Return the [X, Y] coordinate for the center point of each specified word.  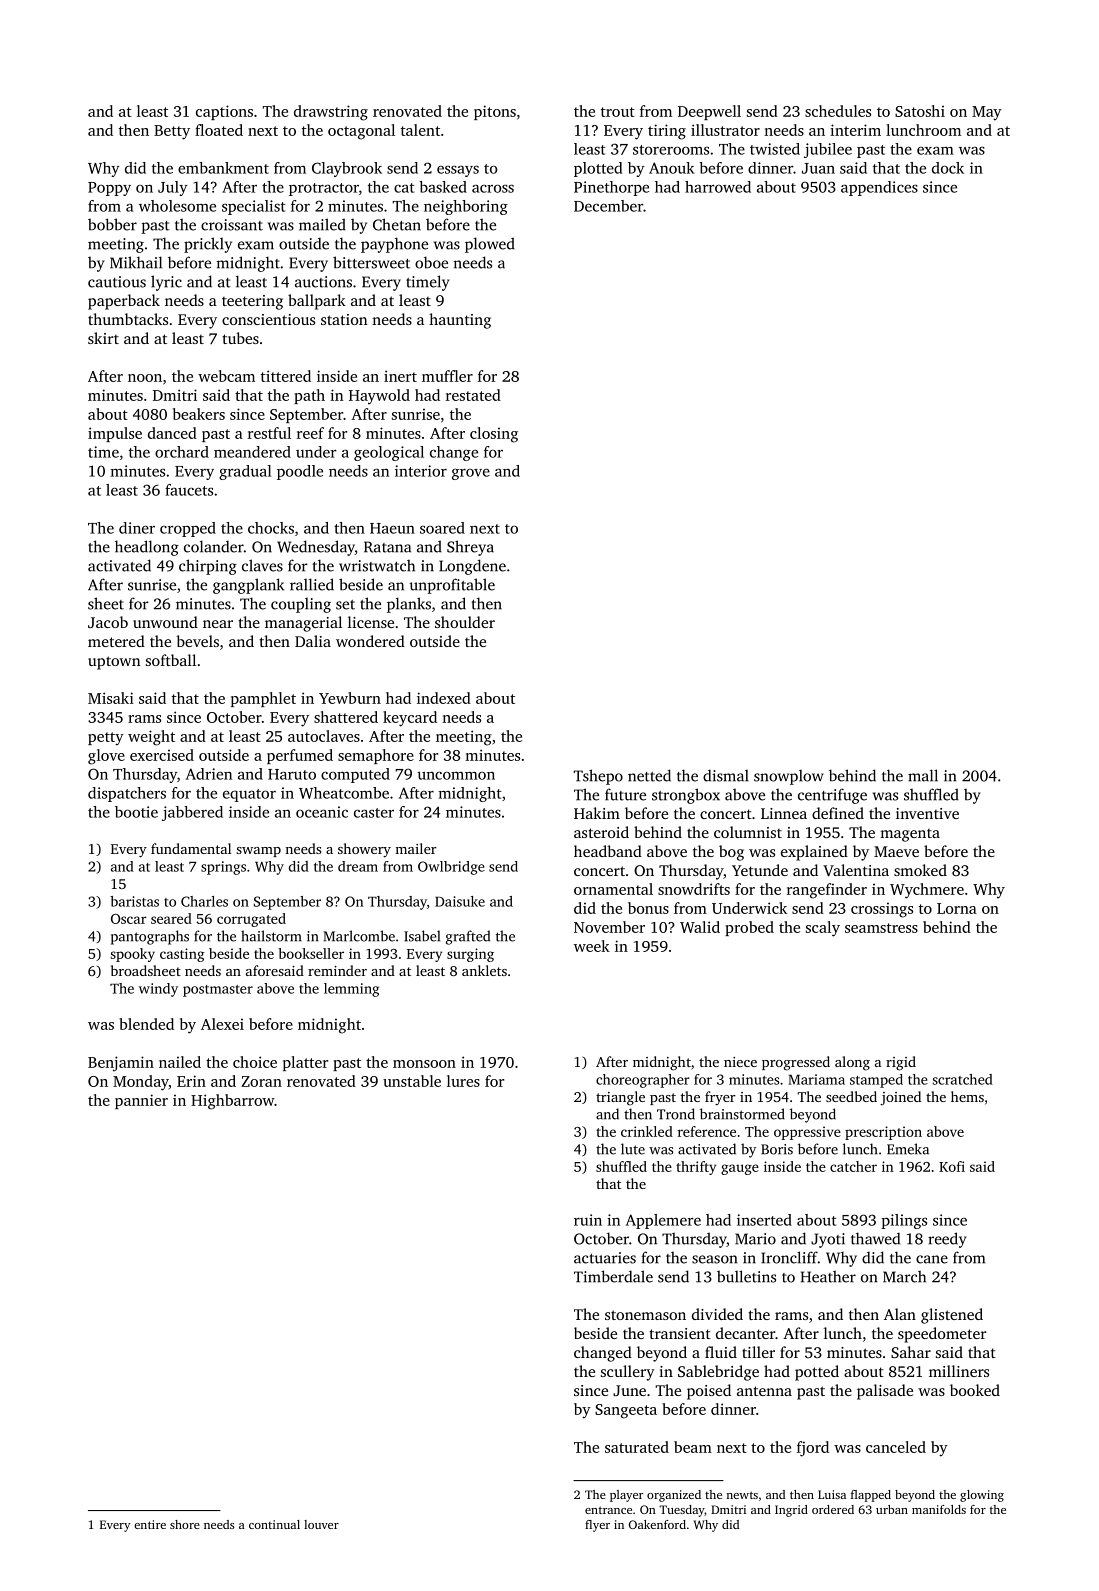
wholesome [177, 206]
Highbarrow [232, 1102]
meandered [252, 452]
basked [443, 187]
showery [364, 850]
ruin [588, 1220]
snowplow [789, 777]
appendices [879, 188]
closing [494, 435]
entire [150, 1524]
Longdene [472, 567]
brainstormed [742, 1114]
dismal [726, 775]
